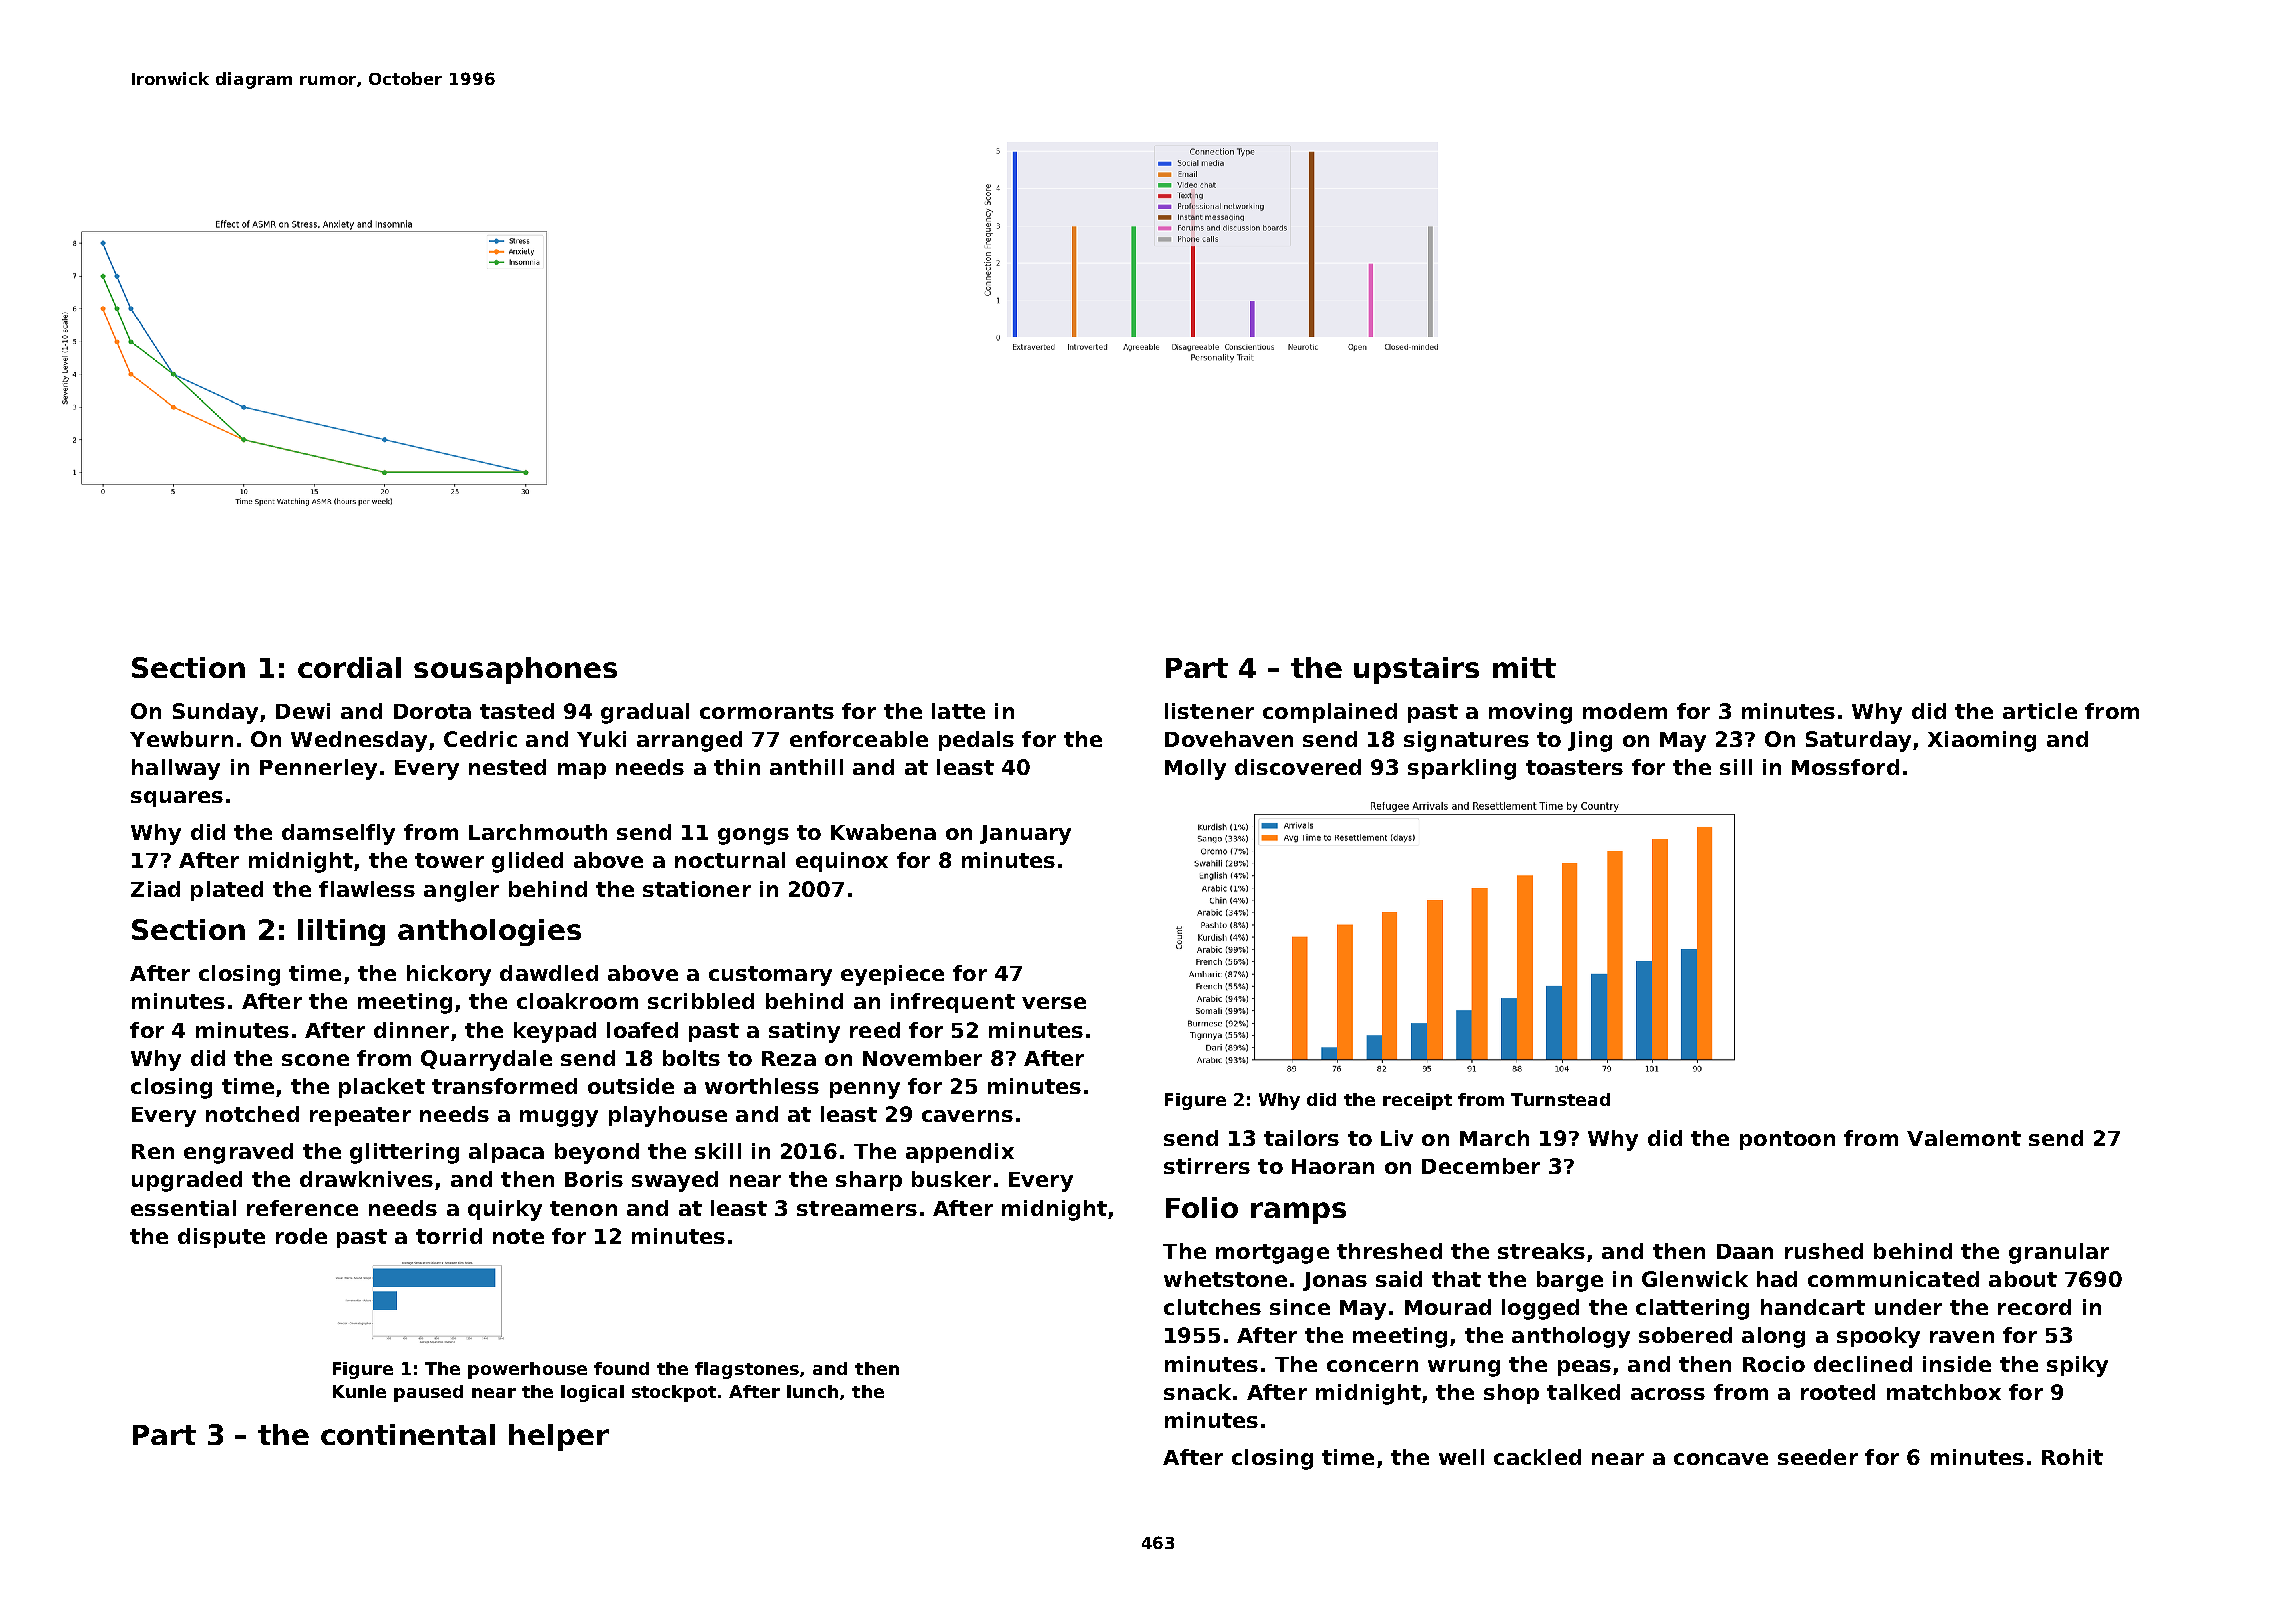 Image resolution: width=2282 pixels, height=1614 pixels. I want to click on angler, so click(461, 891).
